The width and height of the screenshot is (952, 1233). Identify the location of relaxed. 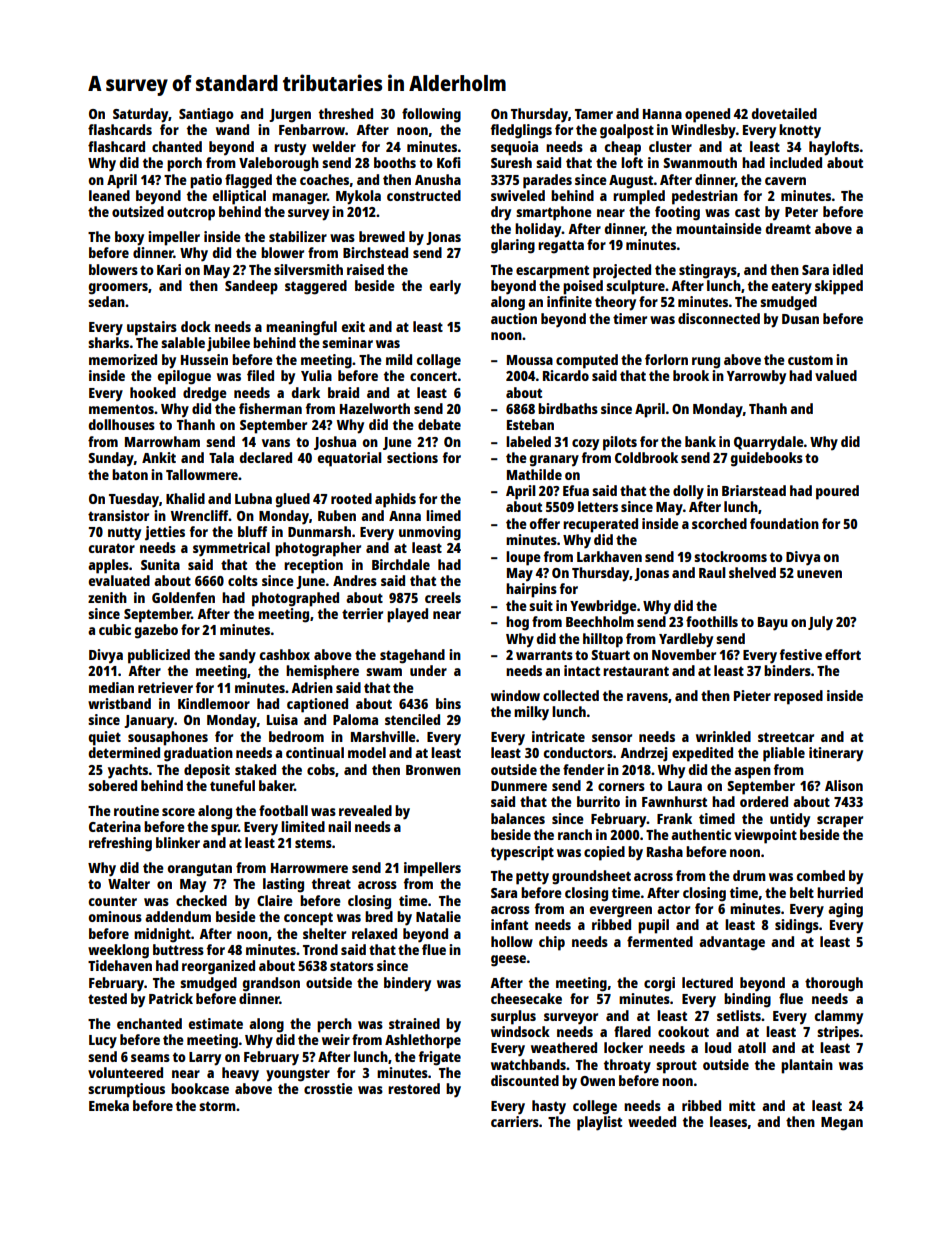
(374, 933).
